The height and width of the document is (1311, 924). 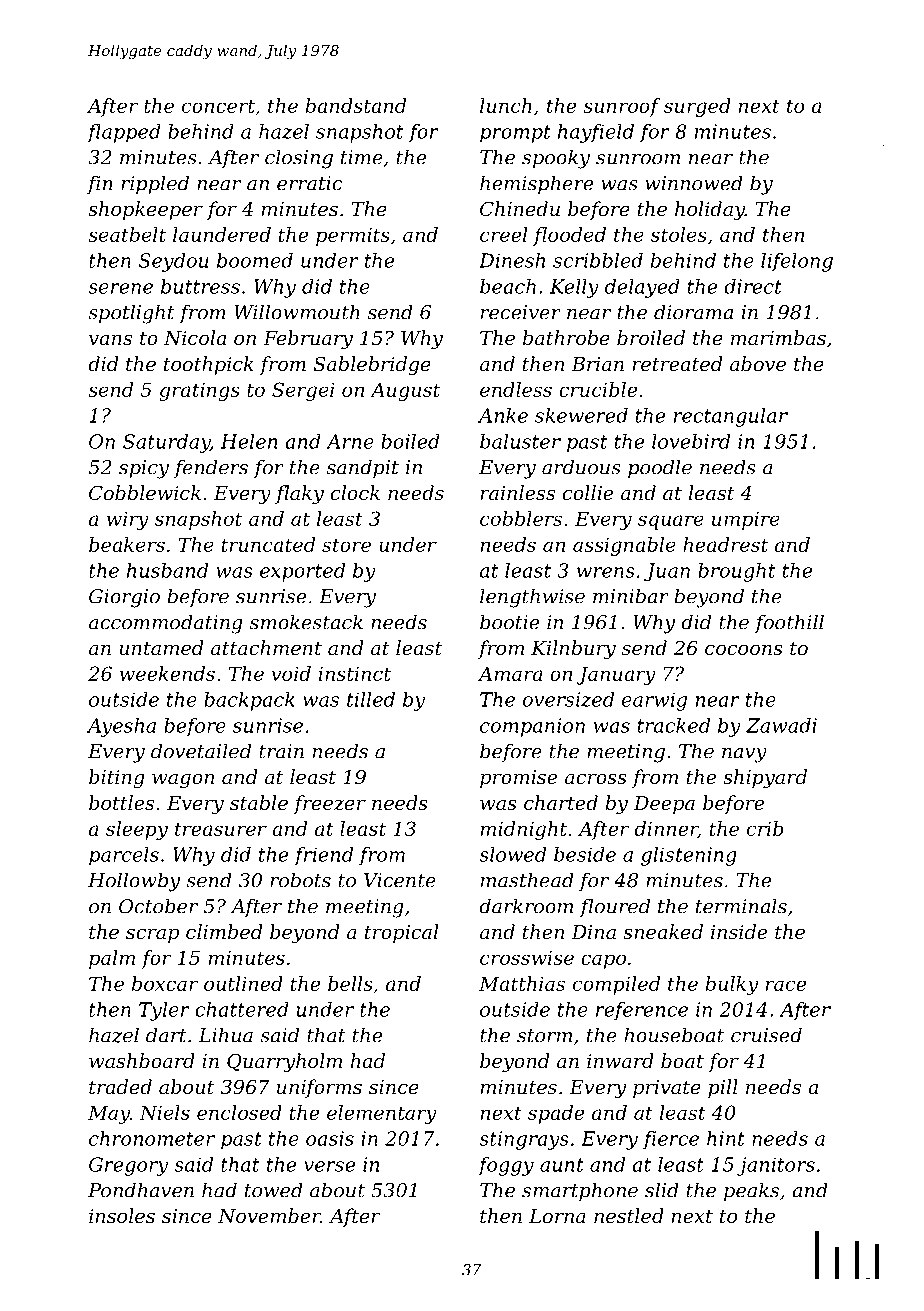 I want to click on tilled, so click(x=371, y=699).
